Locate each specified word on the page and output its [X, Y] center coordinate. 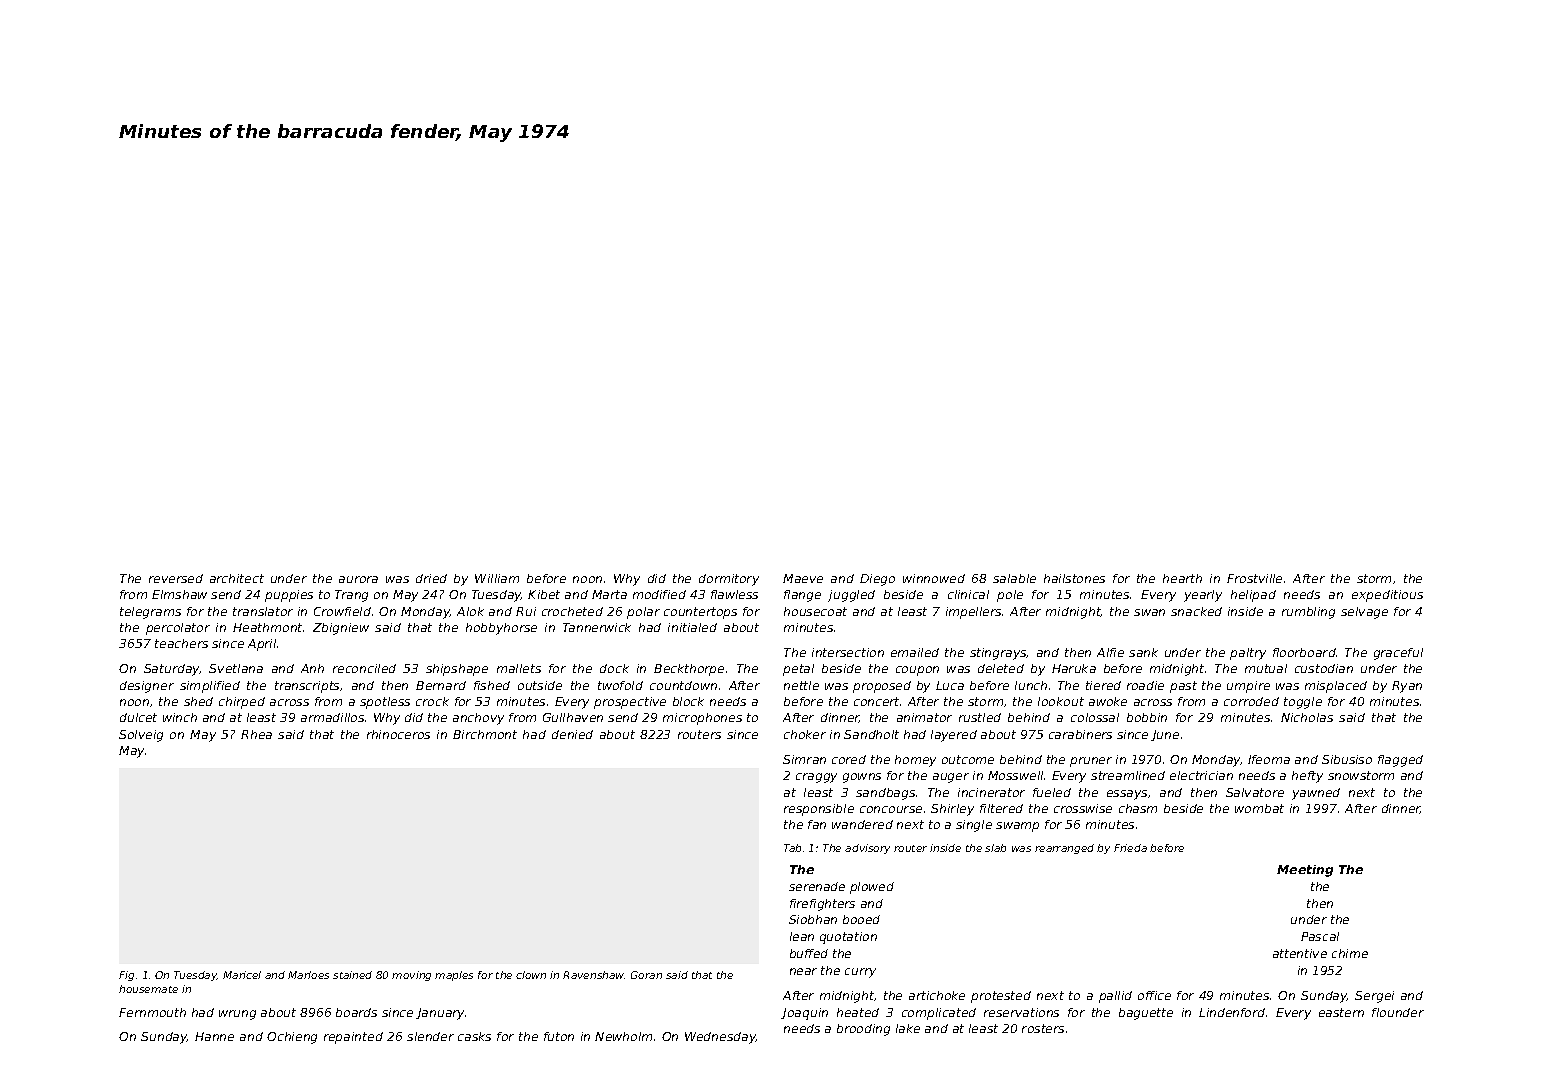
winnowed [934, 578]
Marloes [308, 975]
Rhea [256, 734]
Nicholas [1307, 717]
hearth [1182, 578]
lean [802, 936]
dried [431, 578]
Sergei [1374, 997]
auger [951, 778]
